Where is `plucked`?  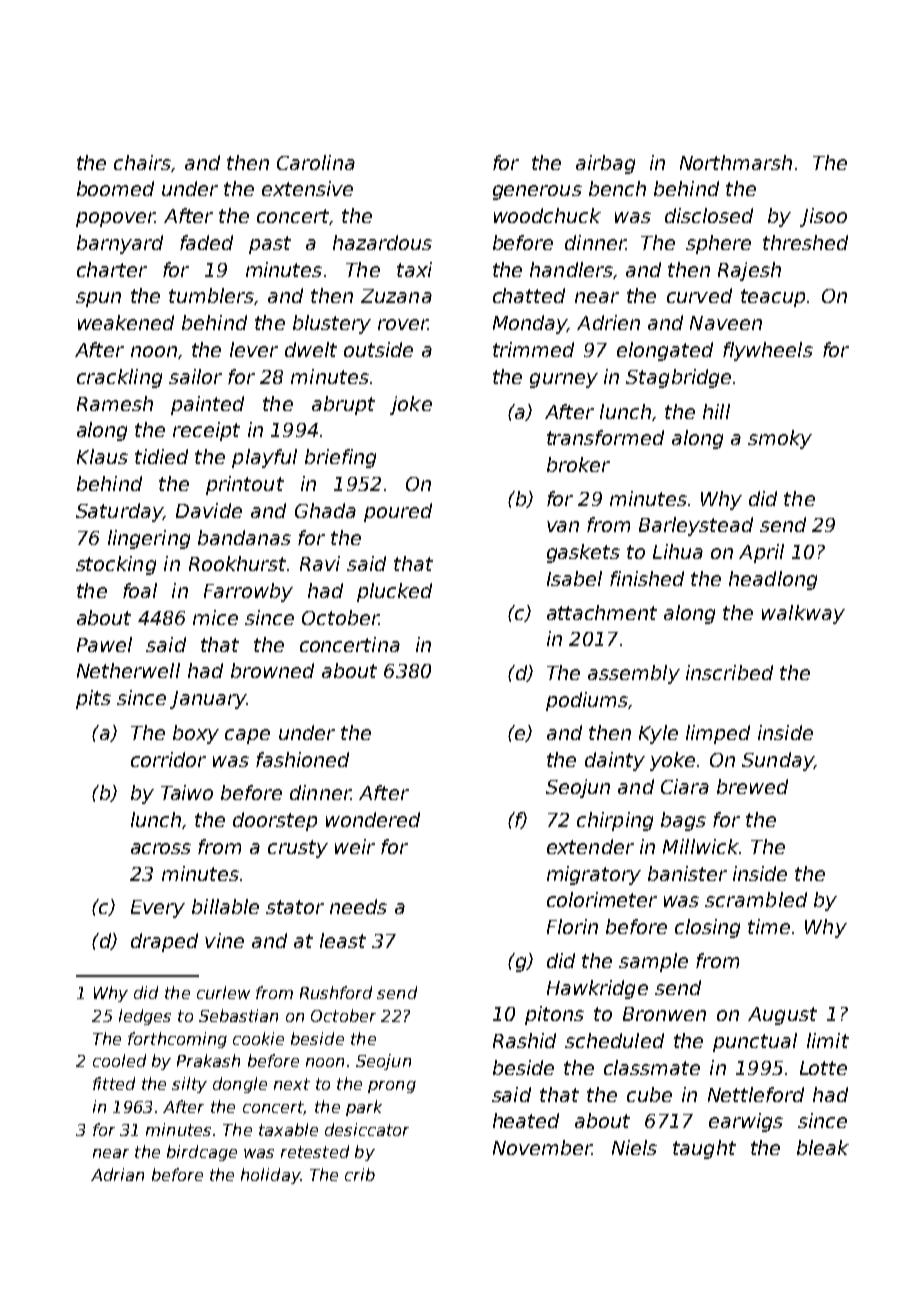 plucked is located at coordinates (394, 592).
